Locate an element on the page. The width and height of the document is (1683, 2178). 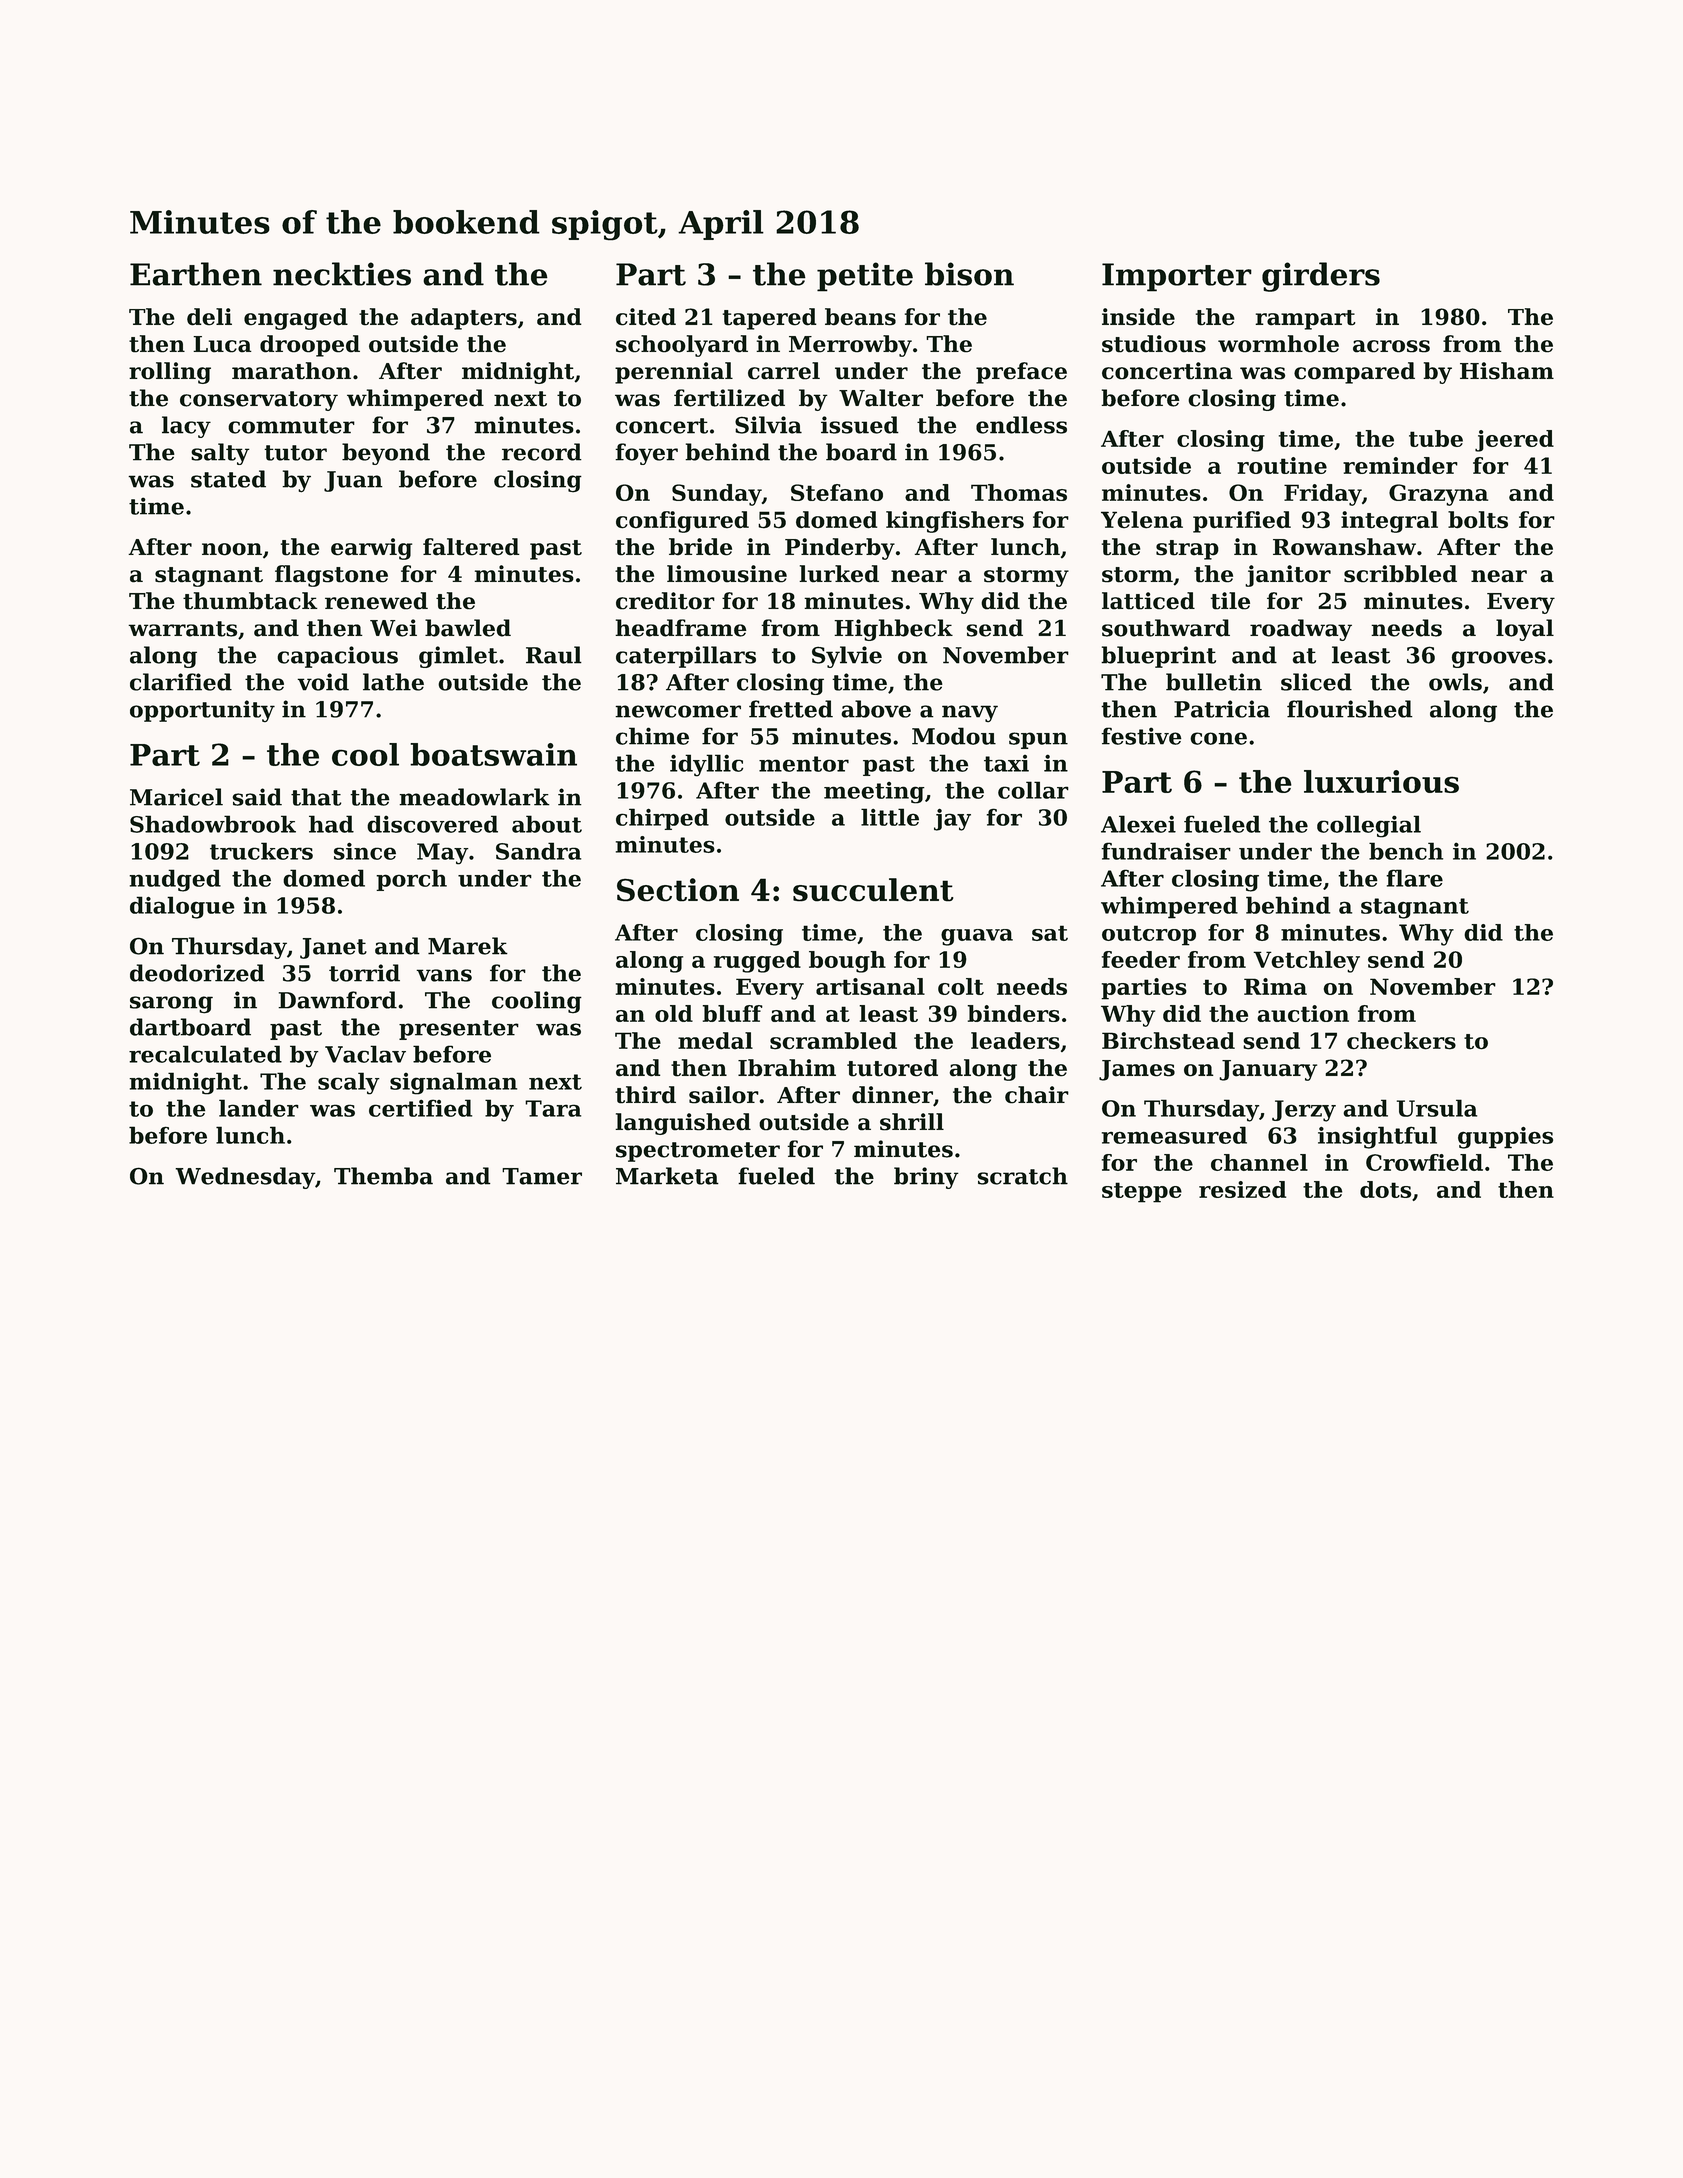
checkers is located at coordinates (1401, 1041).
